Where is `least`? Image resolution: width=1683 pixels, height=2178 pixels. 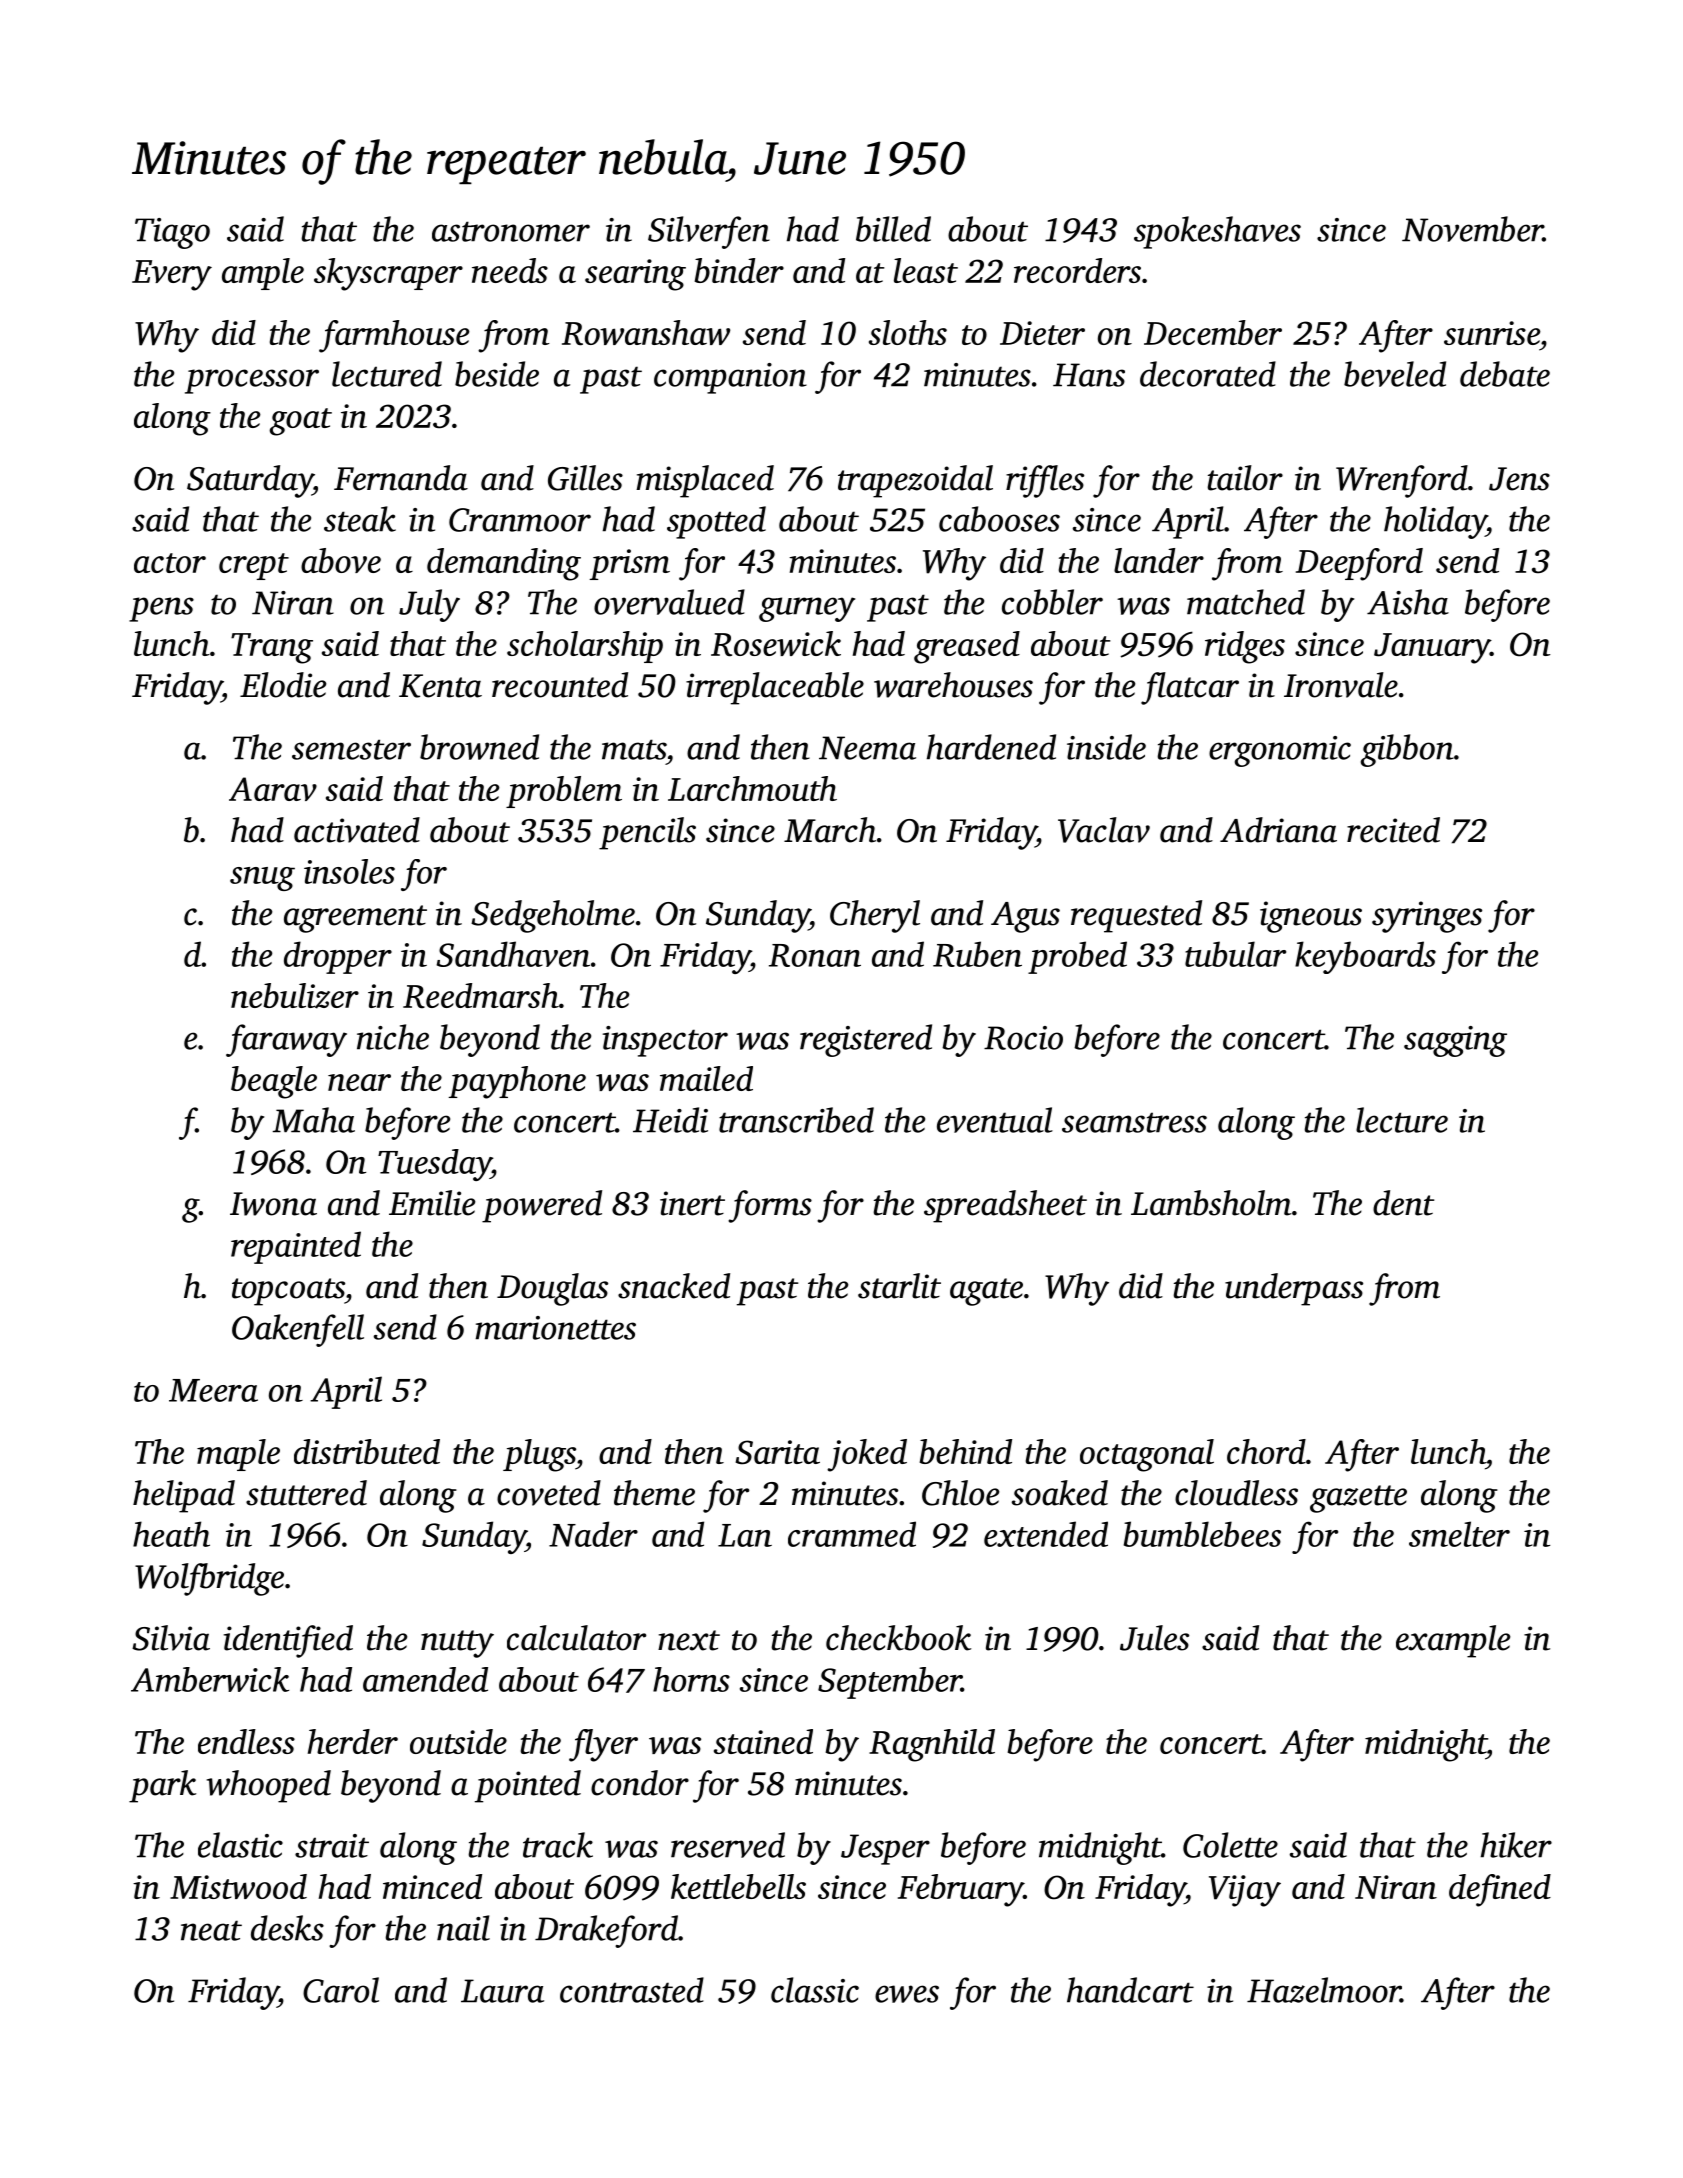
least is located at coordinates (926, 270).
